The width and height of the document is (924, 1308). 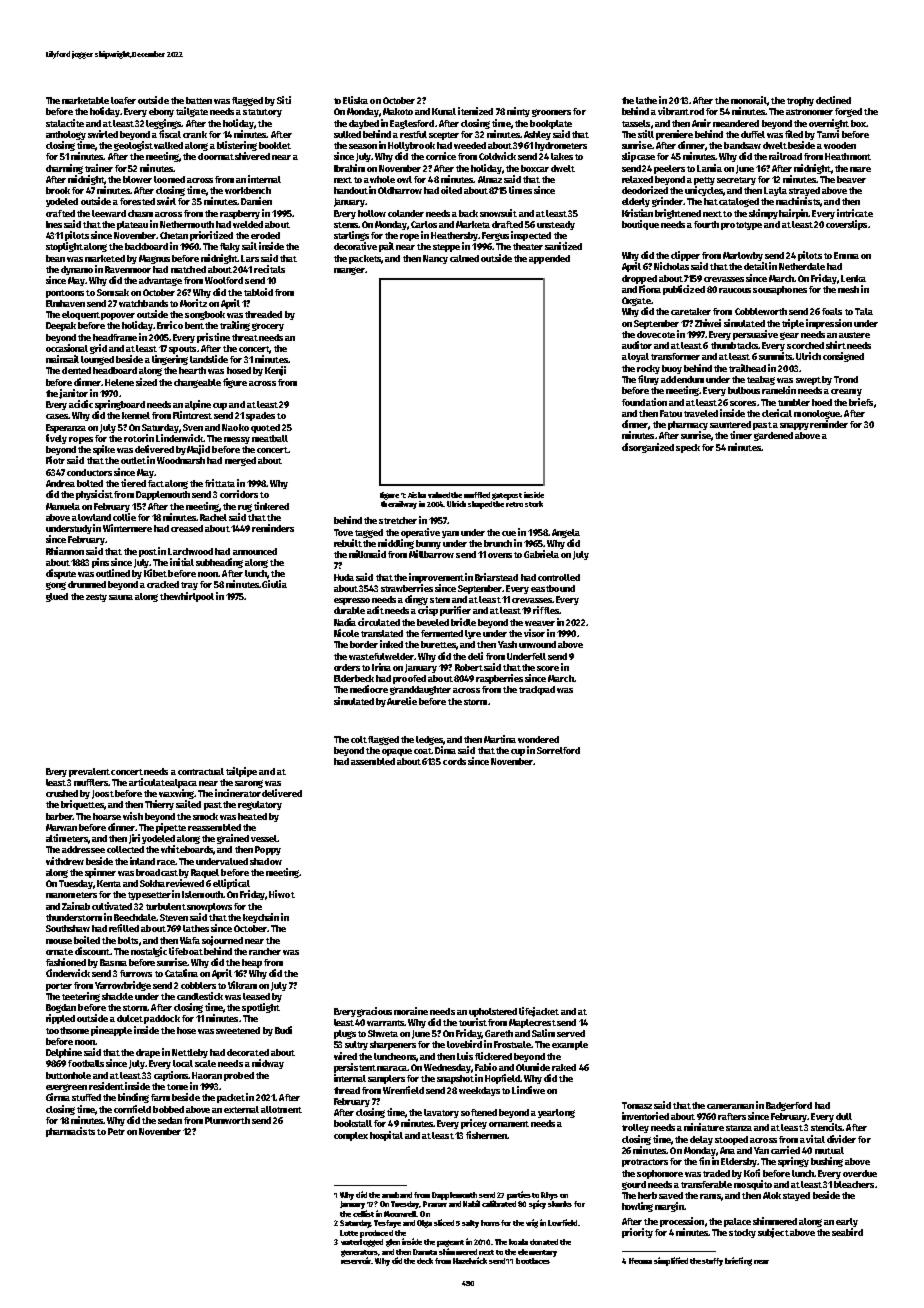 I want to click on briefing, so click(x=738, y=1261).
